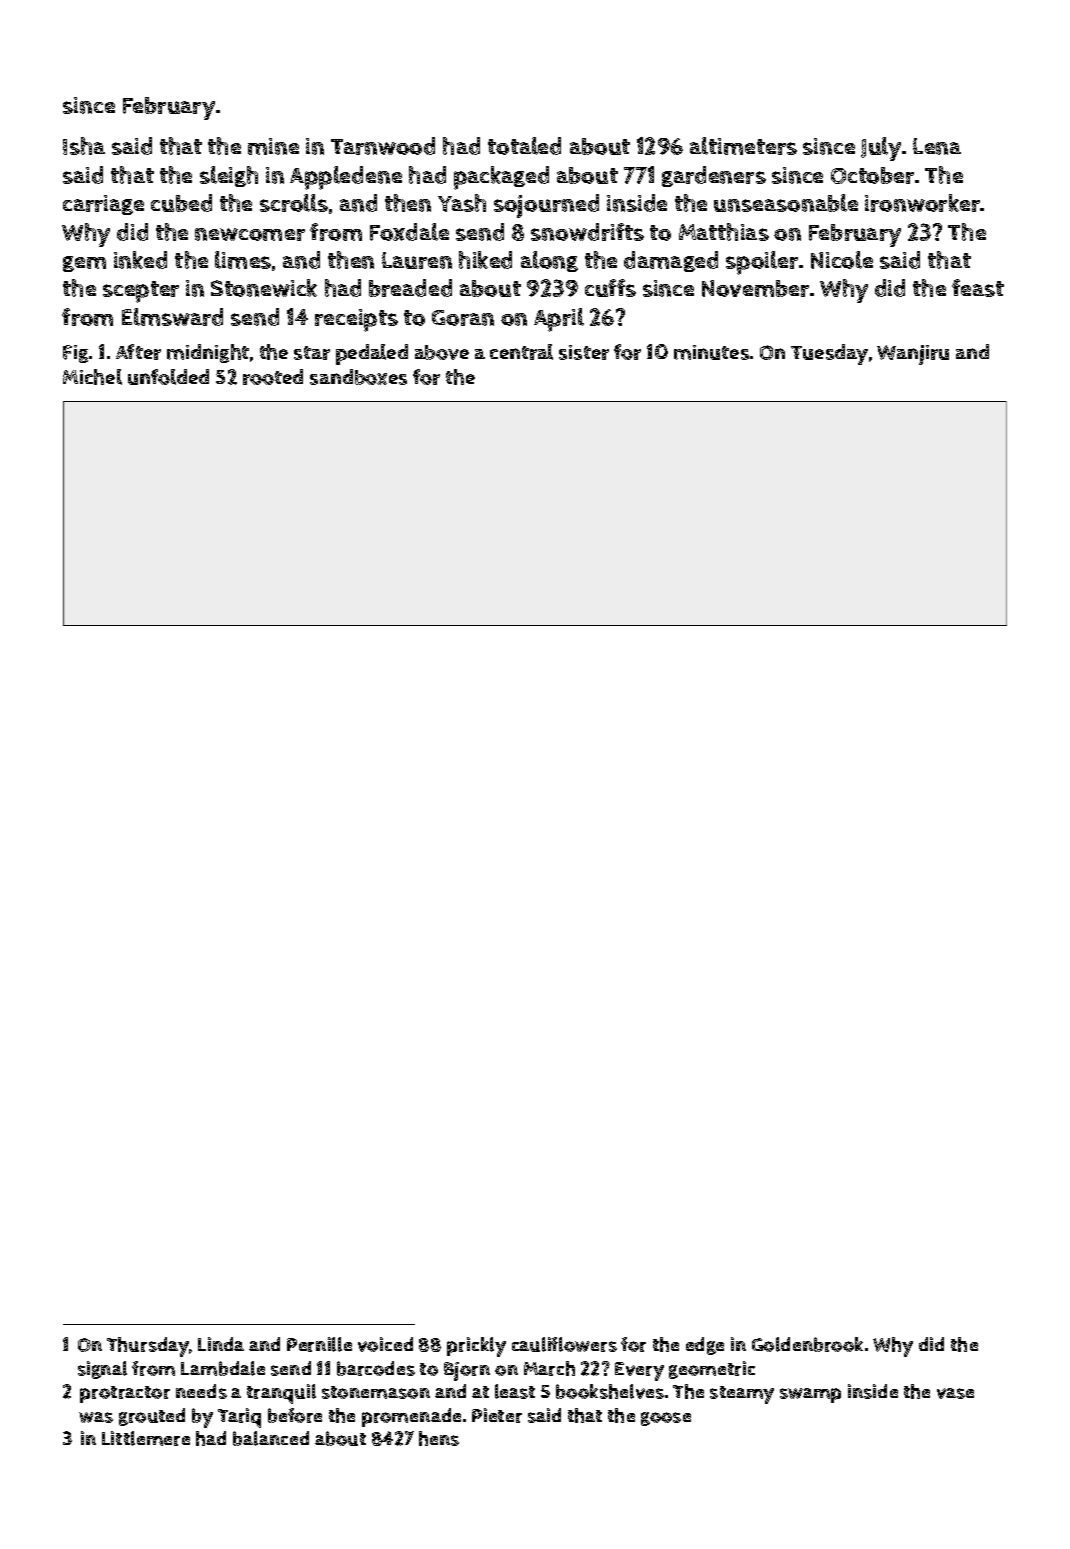 The image size is (1070, 1549). I want to click on cauliflowers, so click(564, 1344).
